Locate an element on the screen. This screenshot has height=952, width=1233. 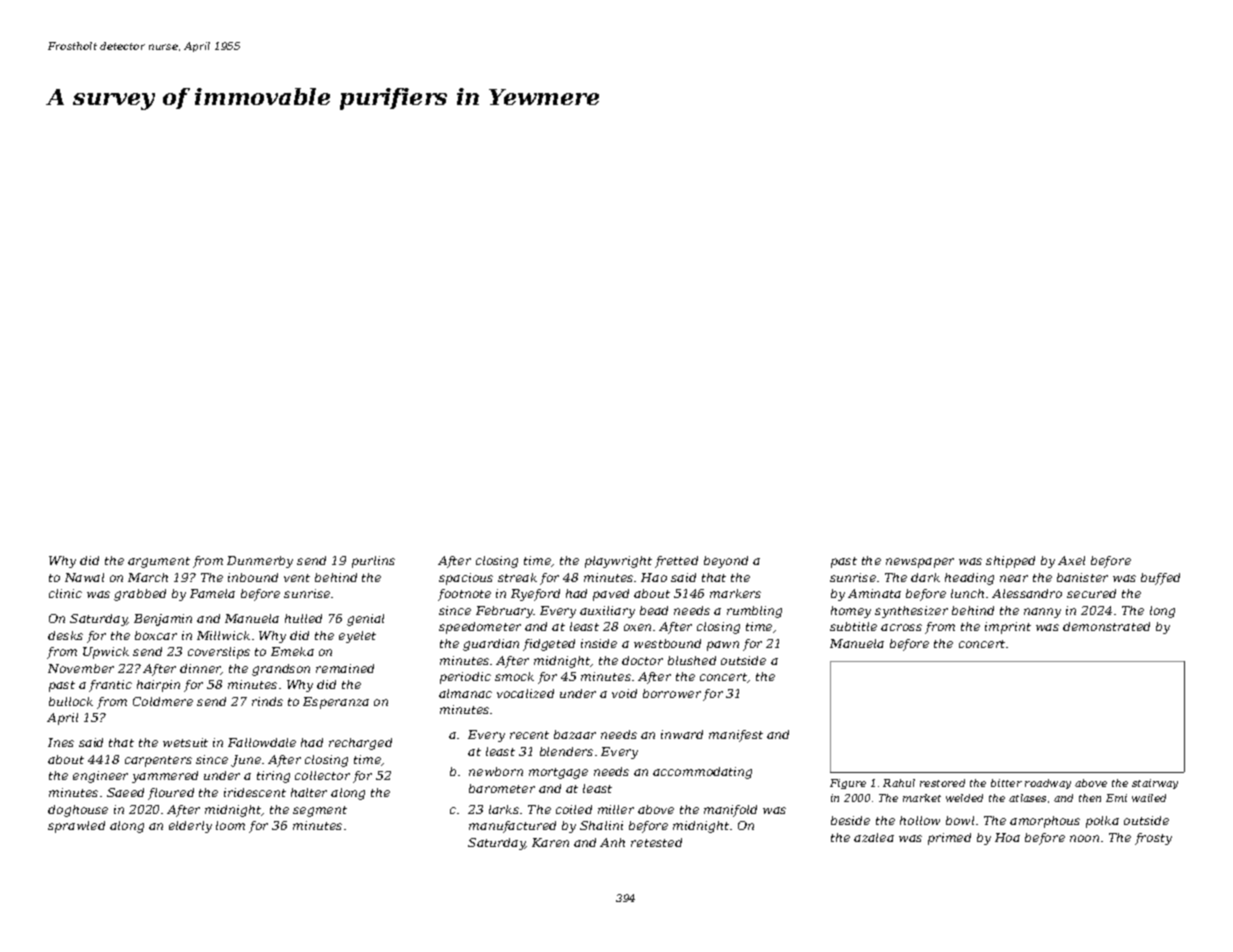
imprint is located at coordinates (1008, 628).
